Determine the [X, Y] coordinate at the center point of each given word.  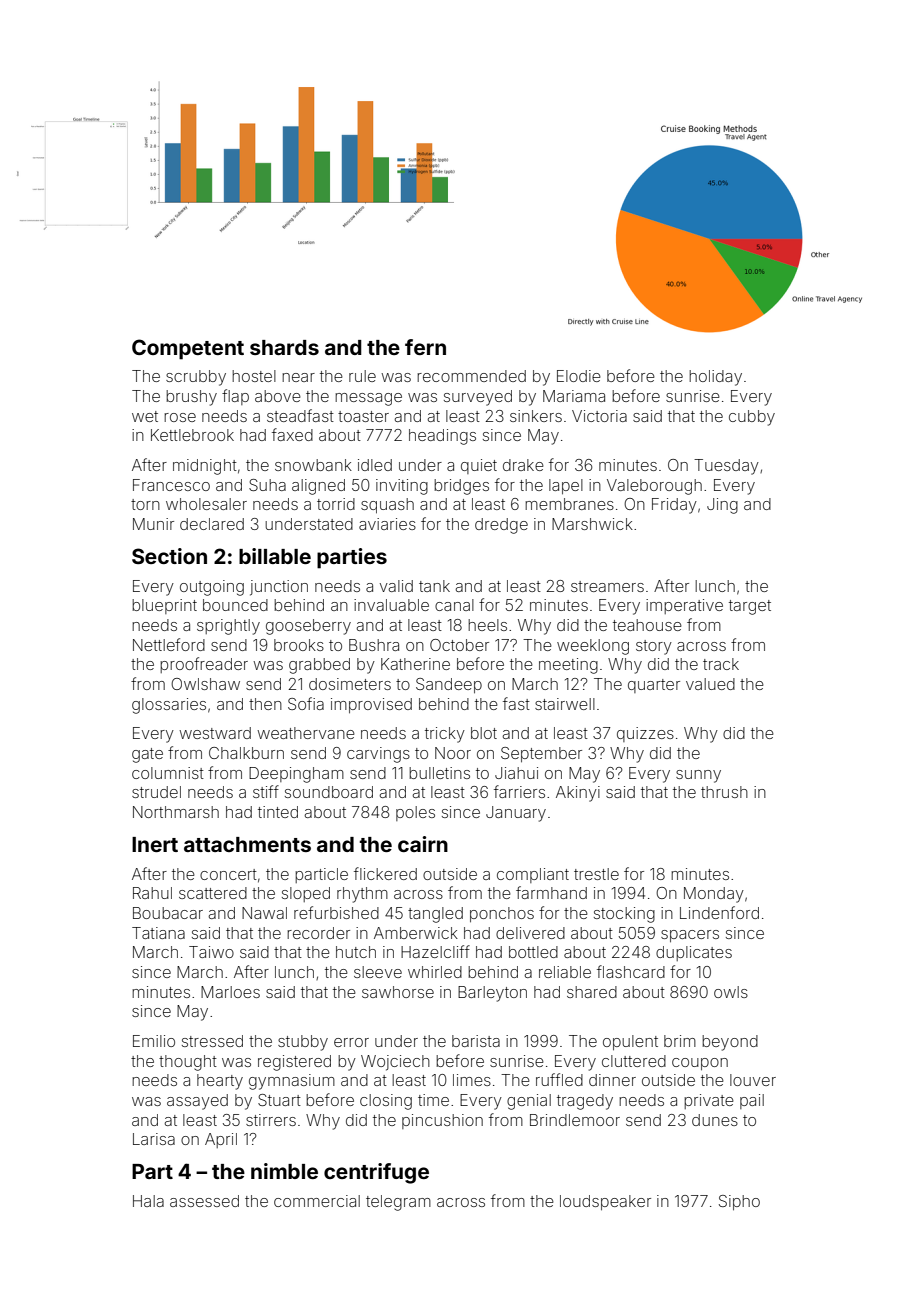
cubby [752, 418]
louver [753, 1080]
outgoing [212, 588]
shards [284, 347]
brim [680, 1041]
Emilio [154, 1041]
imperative [684, 606]
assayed [197, 1102]
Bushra [374, 645]
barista [476, 1041]
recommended [471, 376]
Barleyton [492, 994]
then [265, 704]
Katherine [415, 664]
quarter [654, 686]
